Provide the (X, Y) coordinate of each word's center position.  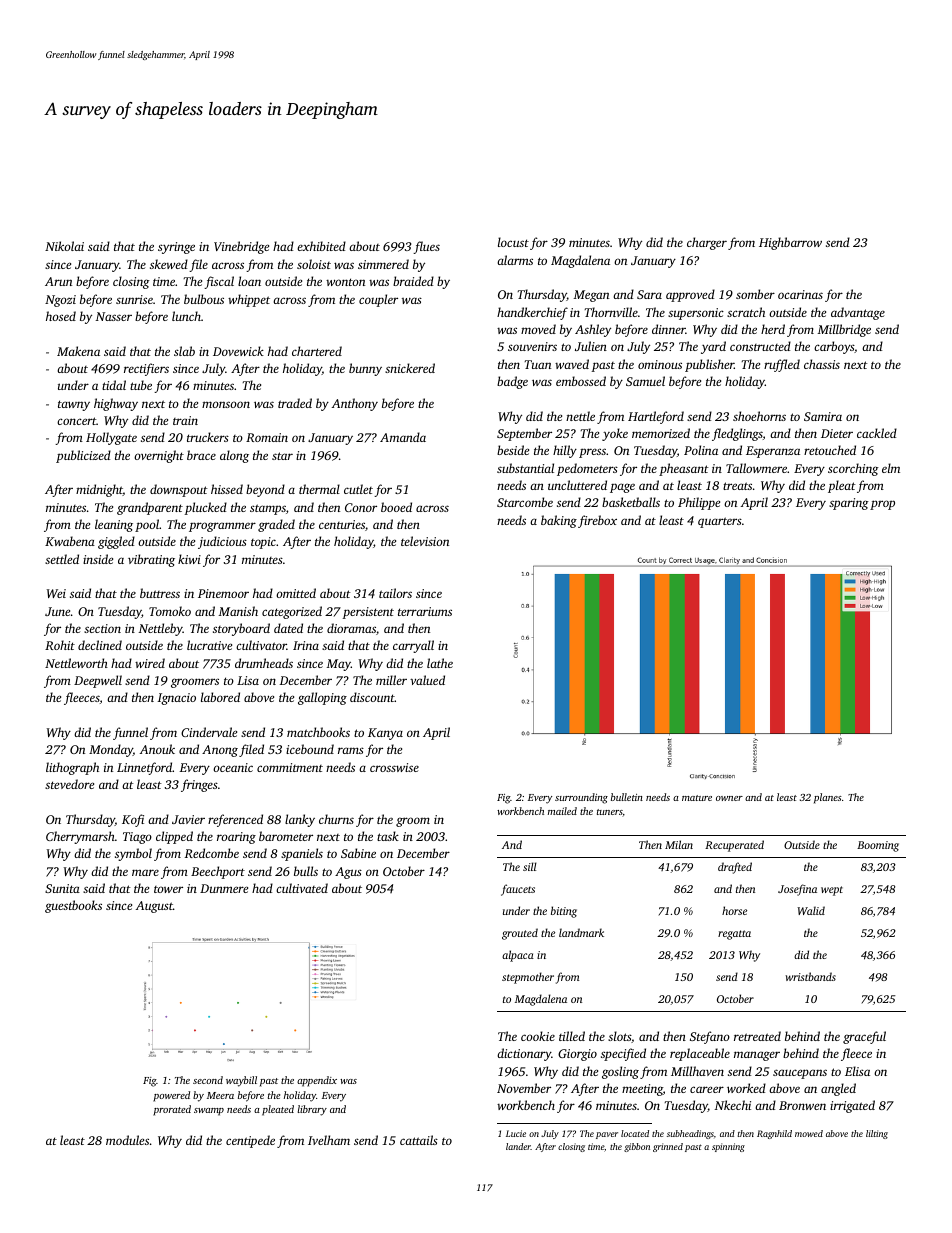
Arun (58, 281)
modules (127, 1140)
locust (513, 242)
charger (707, 243)
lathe (440, 663)
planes (828, 798)
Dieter (837, 433)
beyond (265, 490)
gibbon (637, 1147)
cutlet (358, 489)
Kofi (133, 820)
